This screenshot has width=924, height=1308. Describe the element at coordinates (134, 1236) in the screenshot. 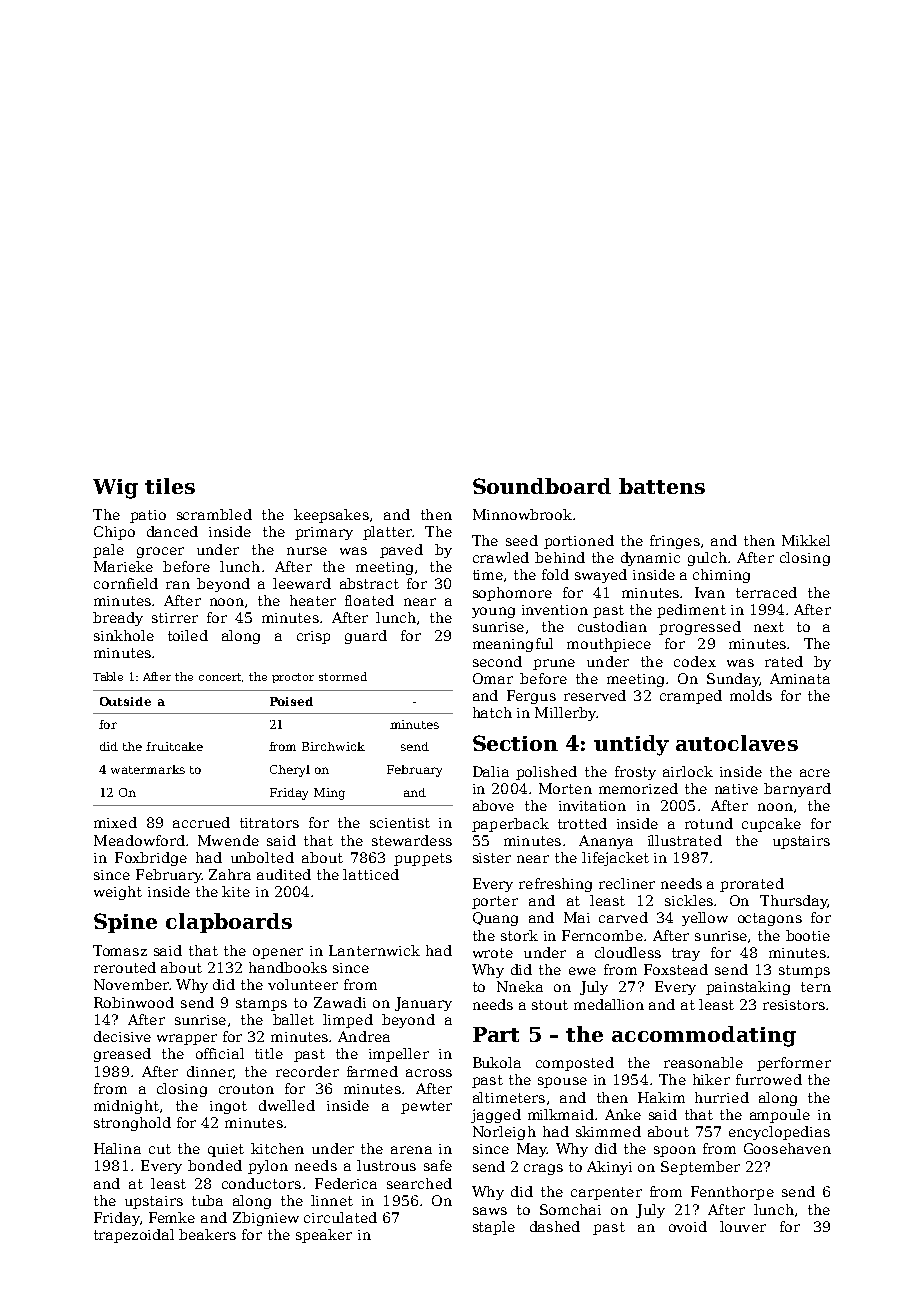

I see `trapezoidal` at that location.
